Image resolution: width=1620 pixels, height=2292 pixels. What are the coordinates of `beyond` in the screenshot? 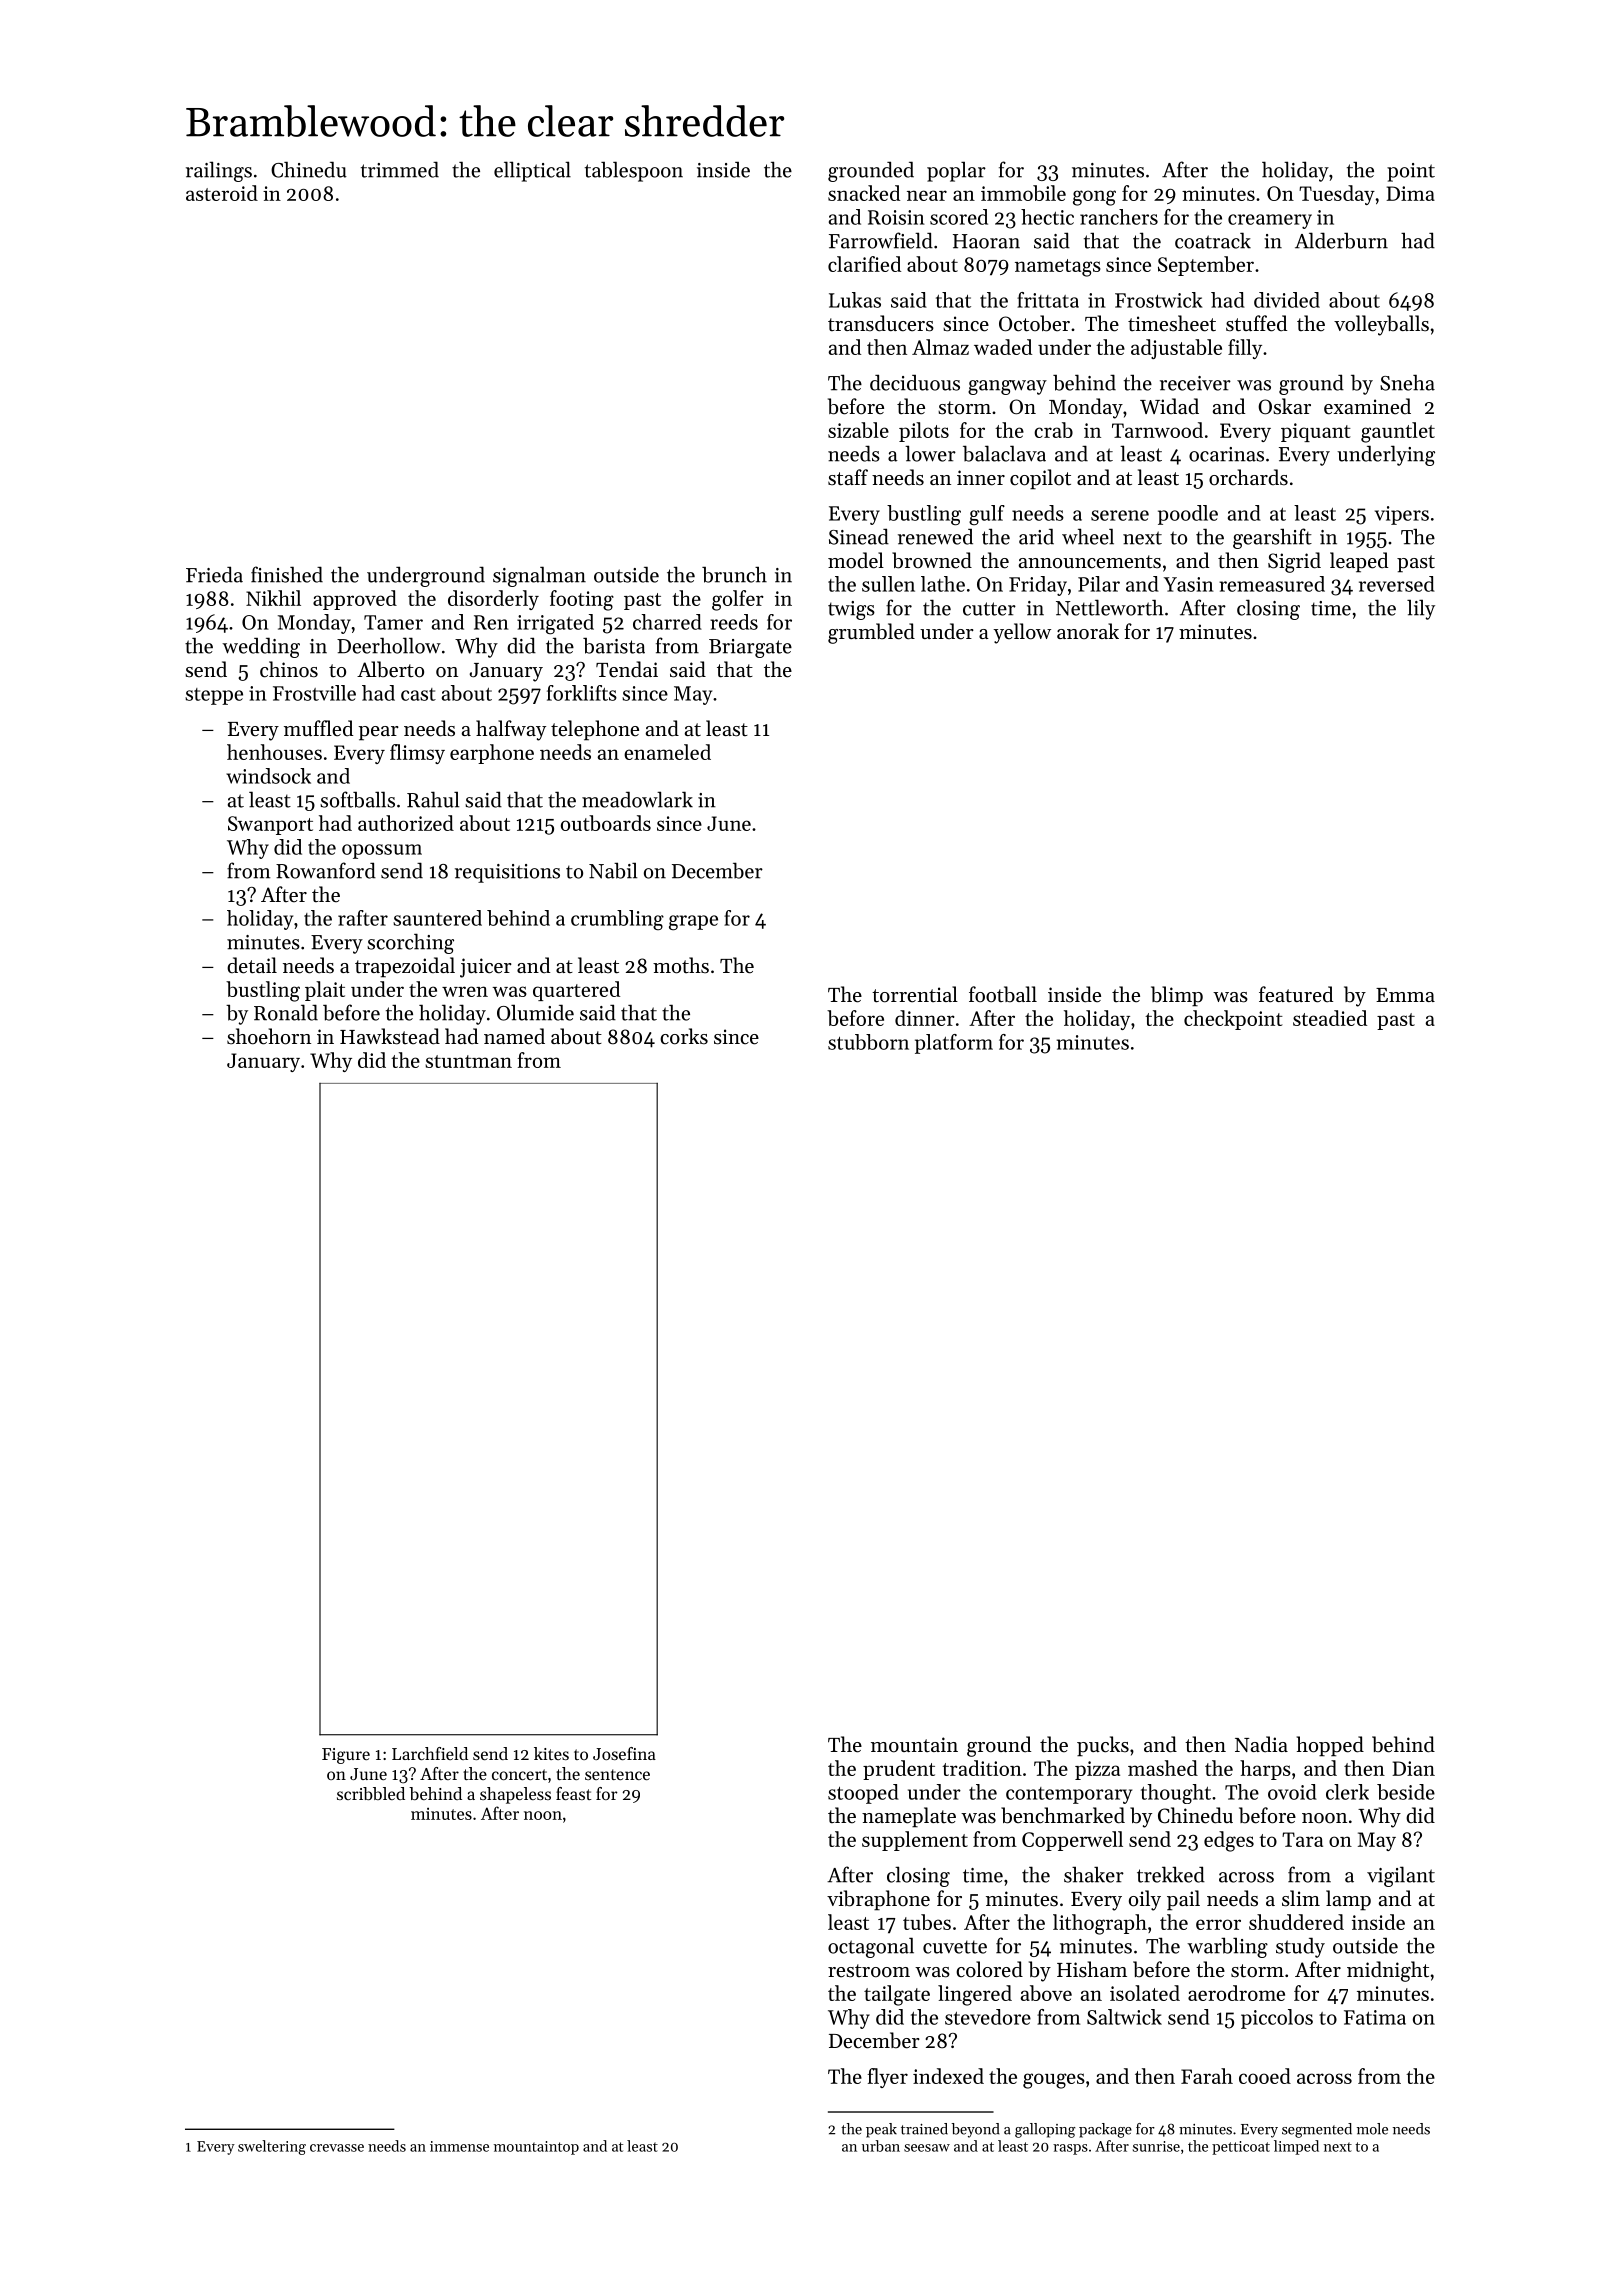 It's located at (975, 2130).
